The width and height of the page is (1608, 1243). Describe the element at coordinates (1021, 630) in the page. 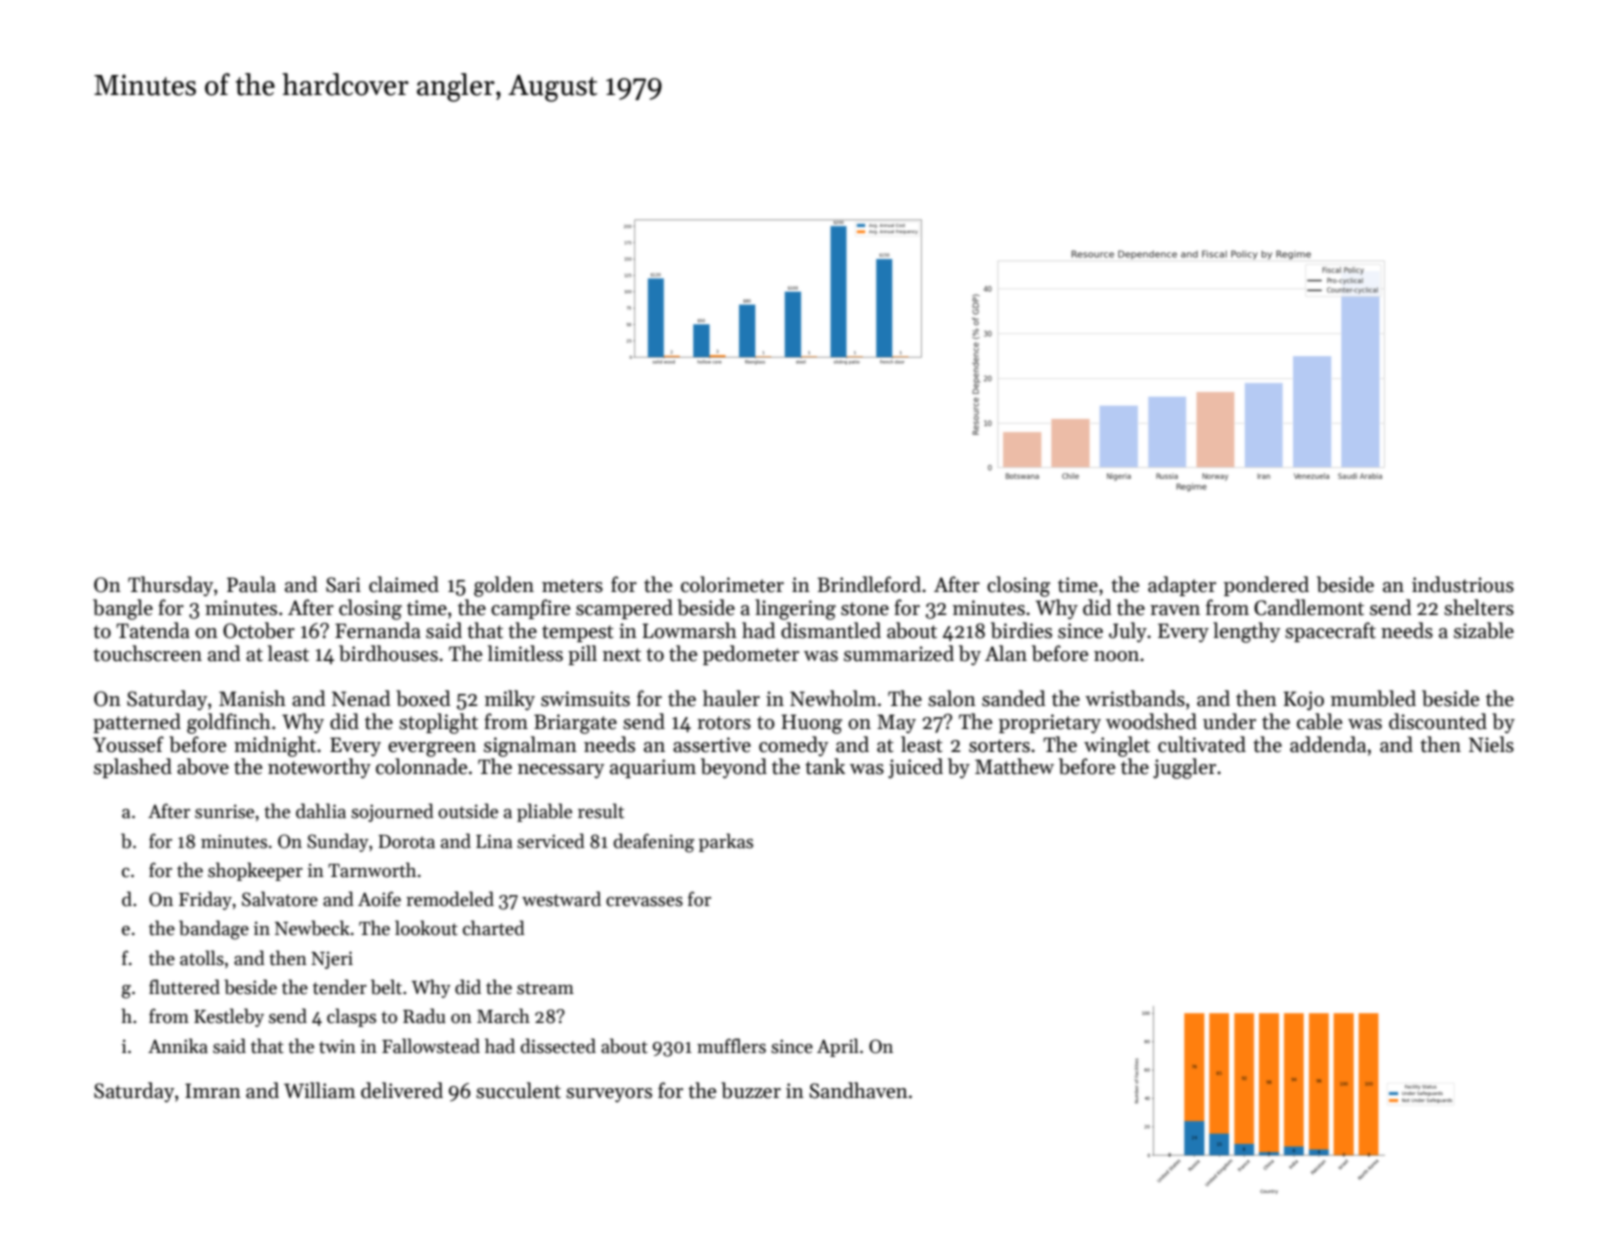

I see `birdies` at that location.
